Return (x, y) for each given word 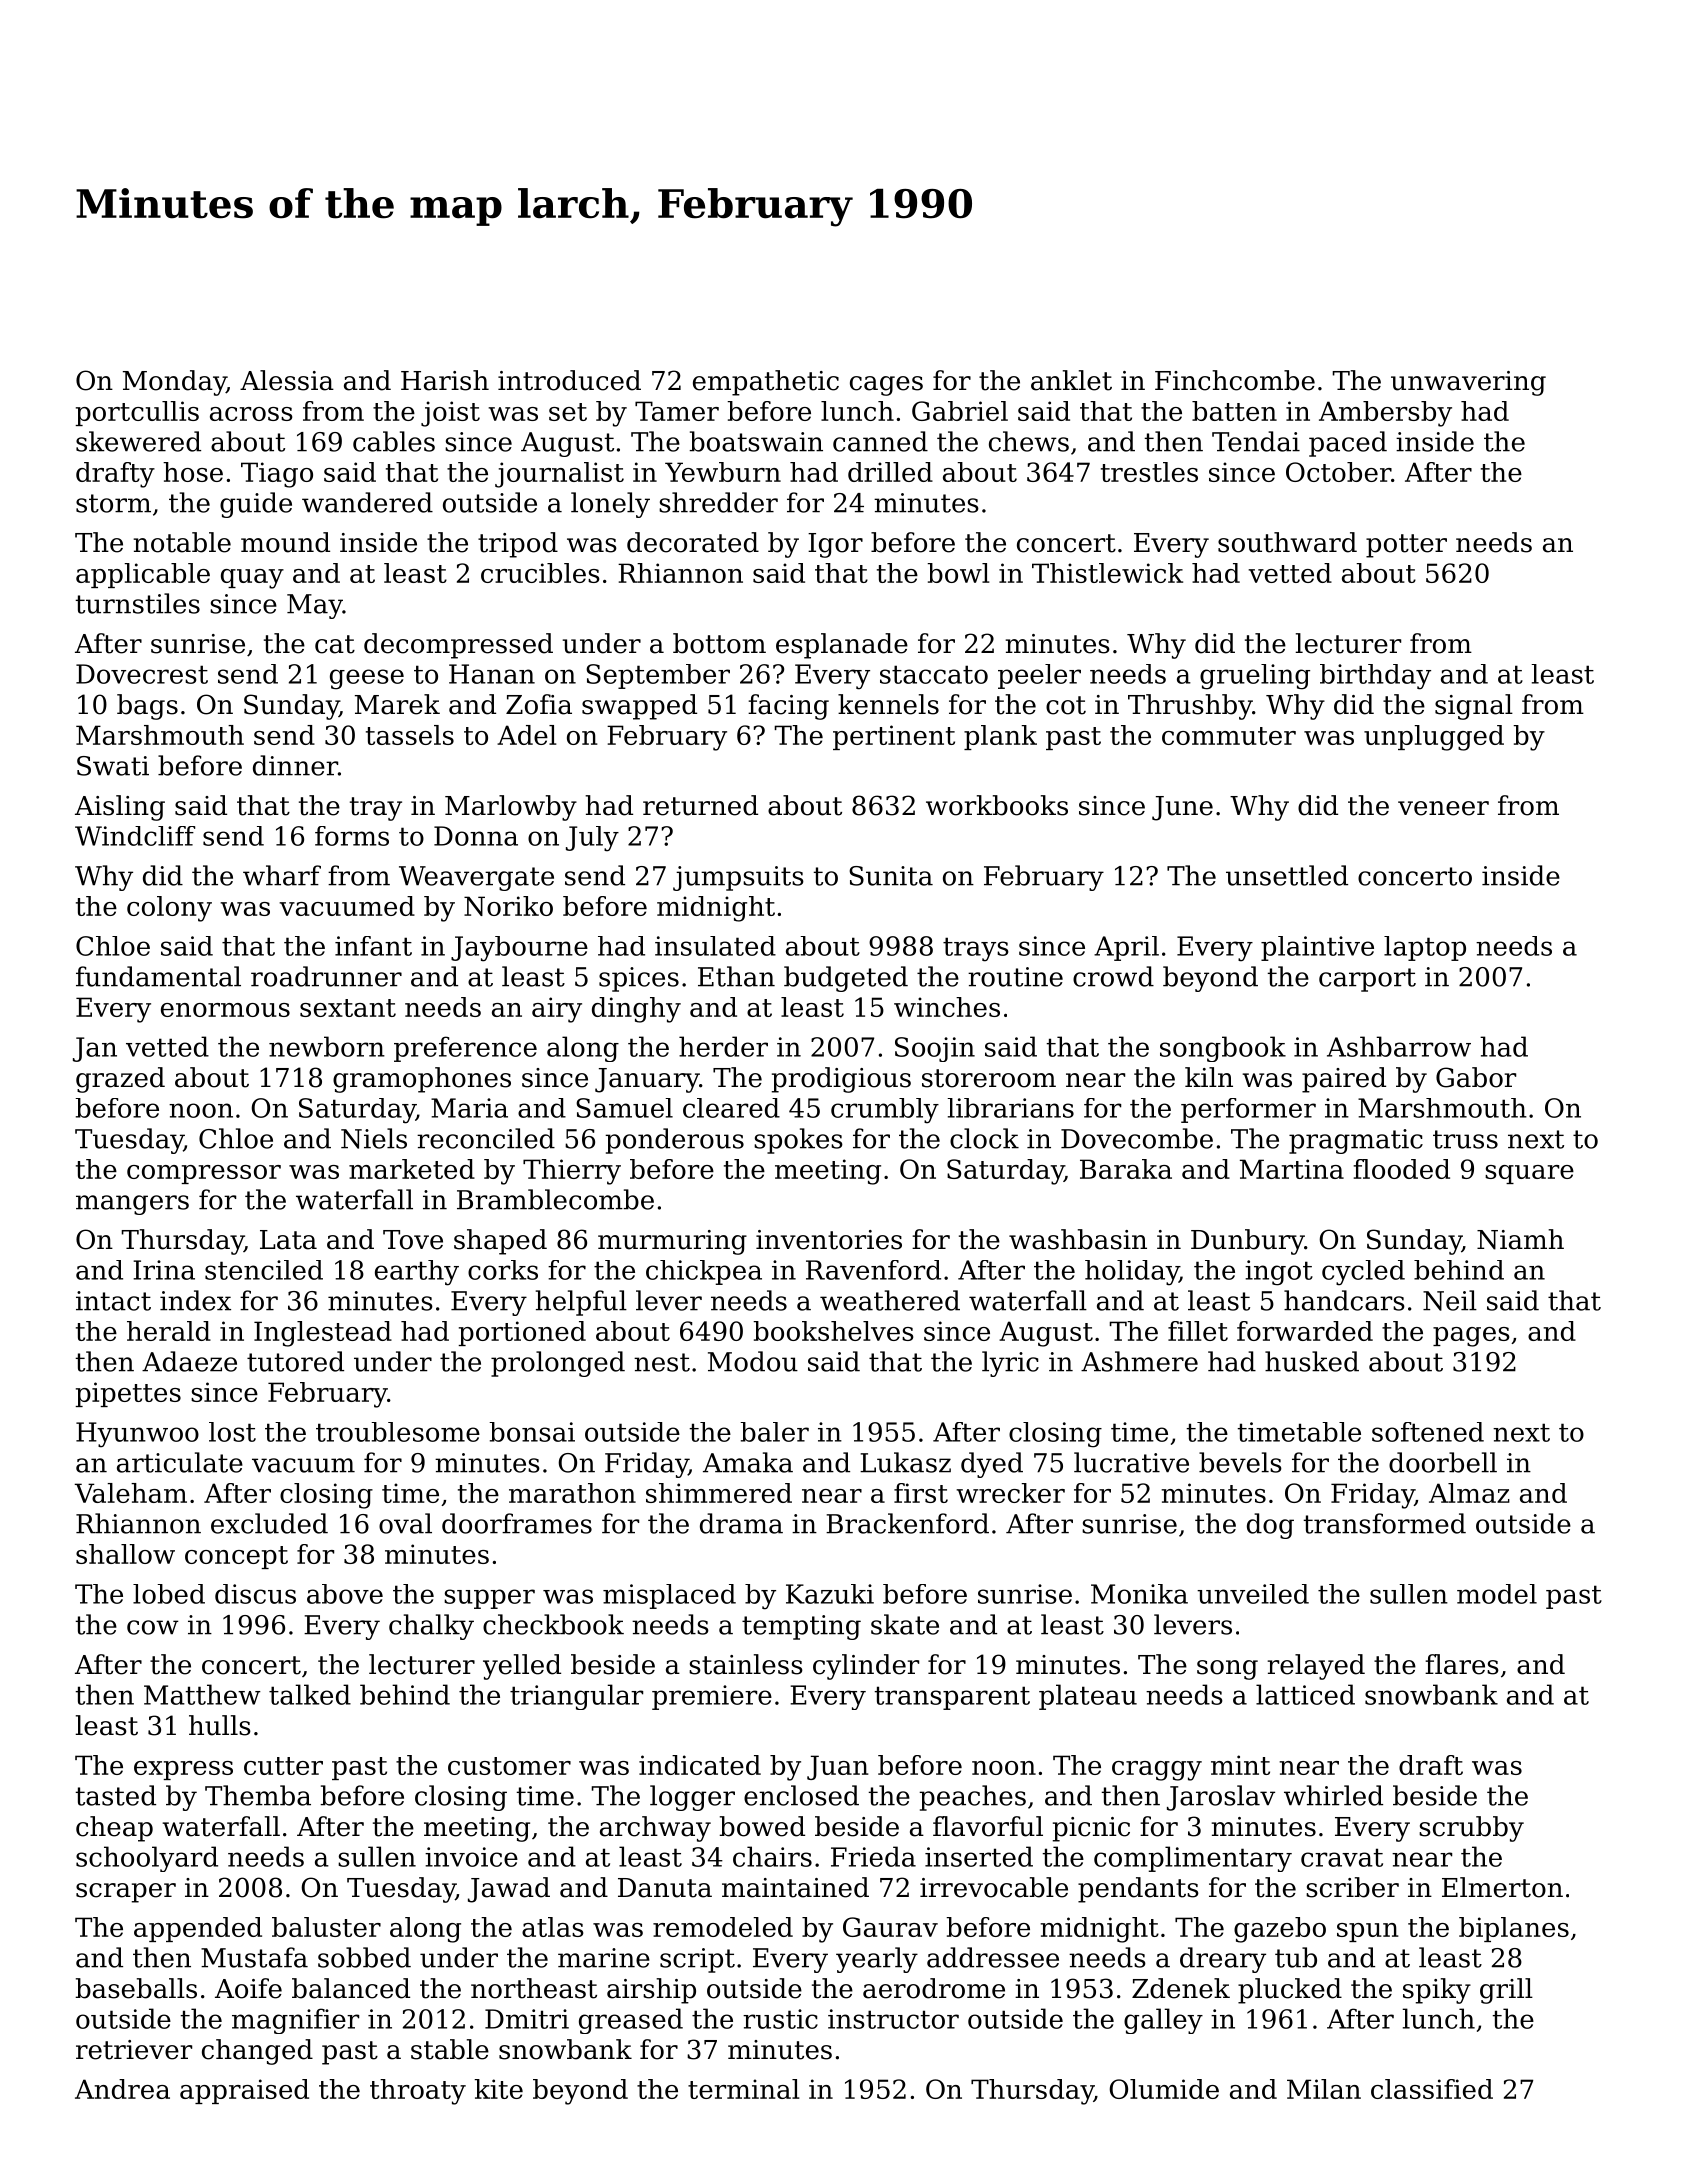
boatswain (756, 441)
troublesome (398, 1432)
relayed (1316, 1667)
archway (655, 1829)
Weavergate (476, 878)
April (1126, 948)
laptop (1425, 948)
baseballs (136, 1988)
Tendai (1256, 441)
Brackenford (907, 1523)
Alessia (287, 380)
